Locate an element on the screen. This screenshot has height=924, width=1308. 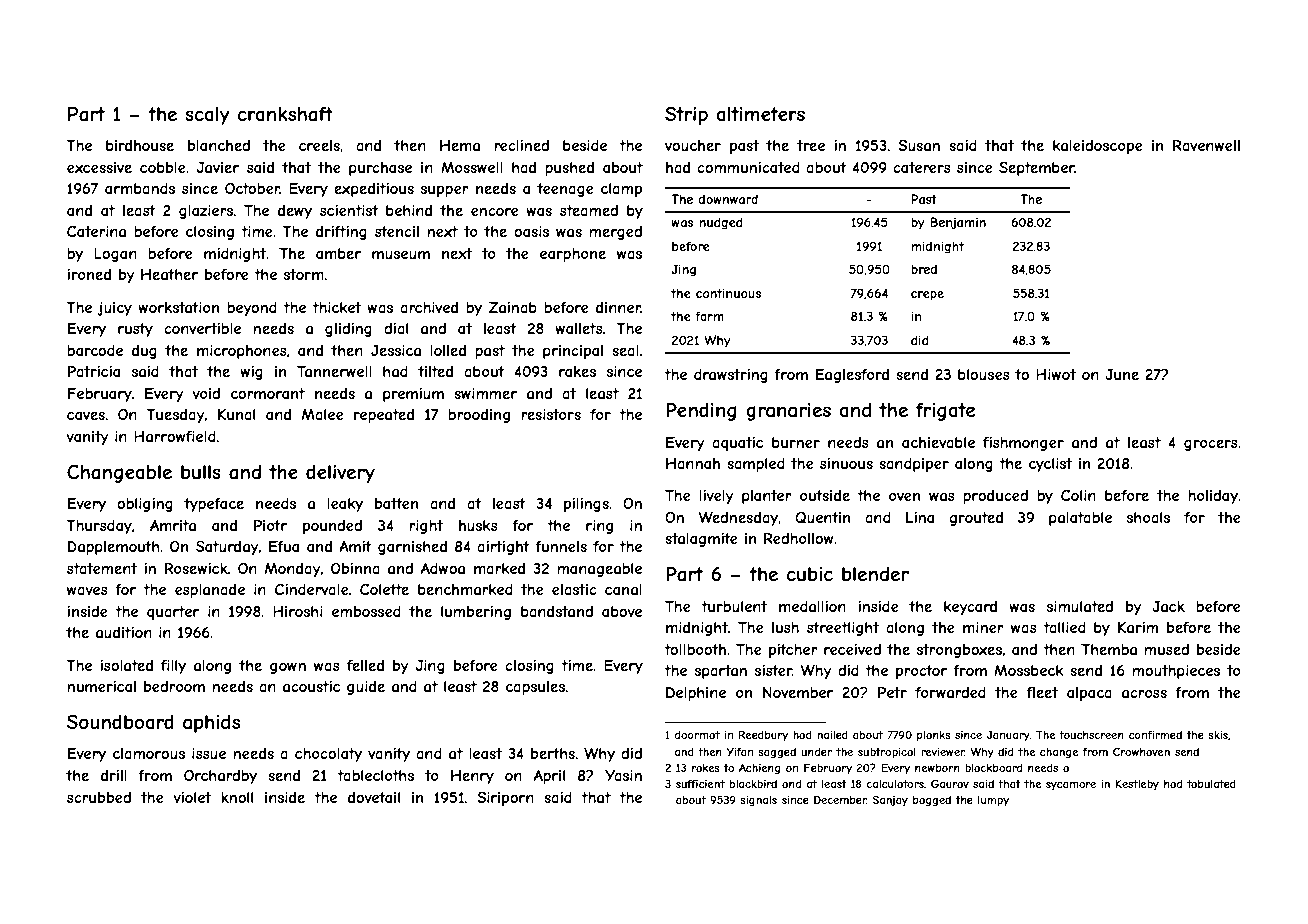
canal is located at coordinates (623, 589).
